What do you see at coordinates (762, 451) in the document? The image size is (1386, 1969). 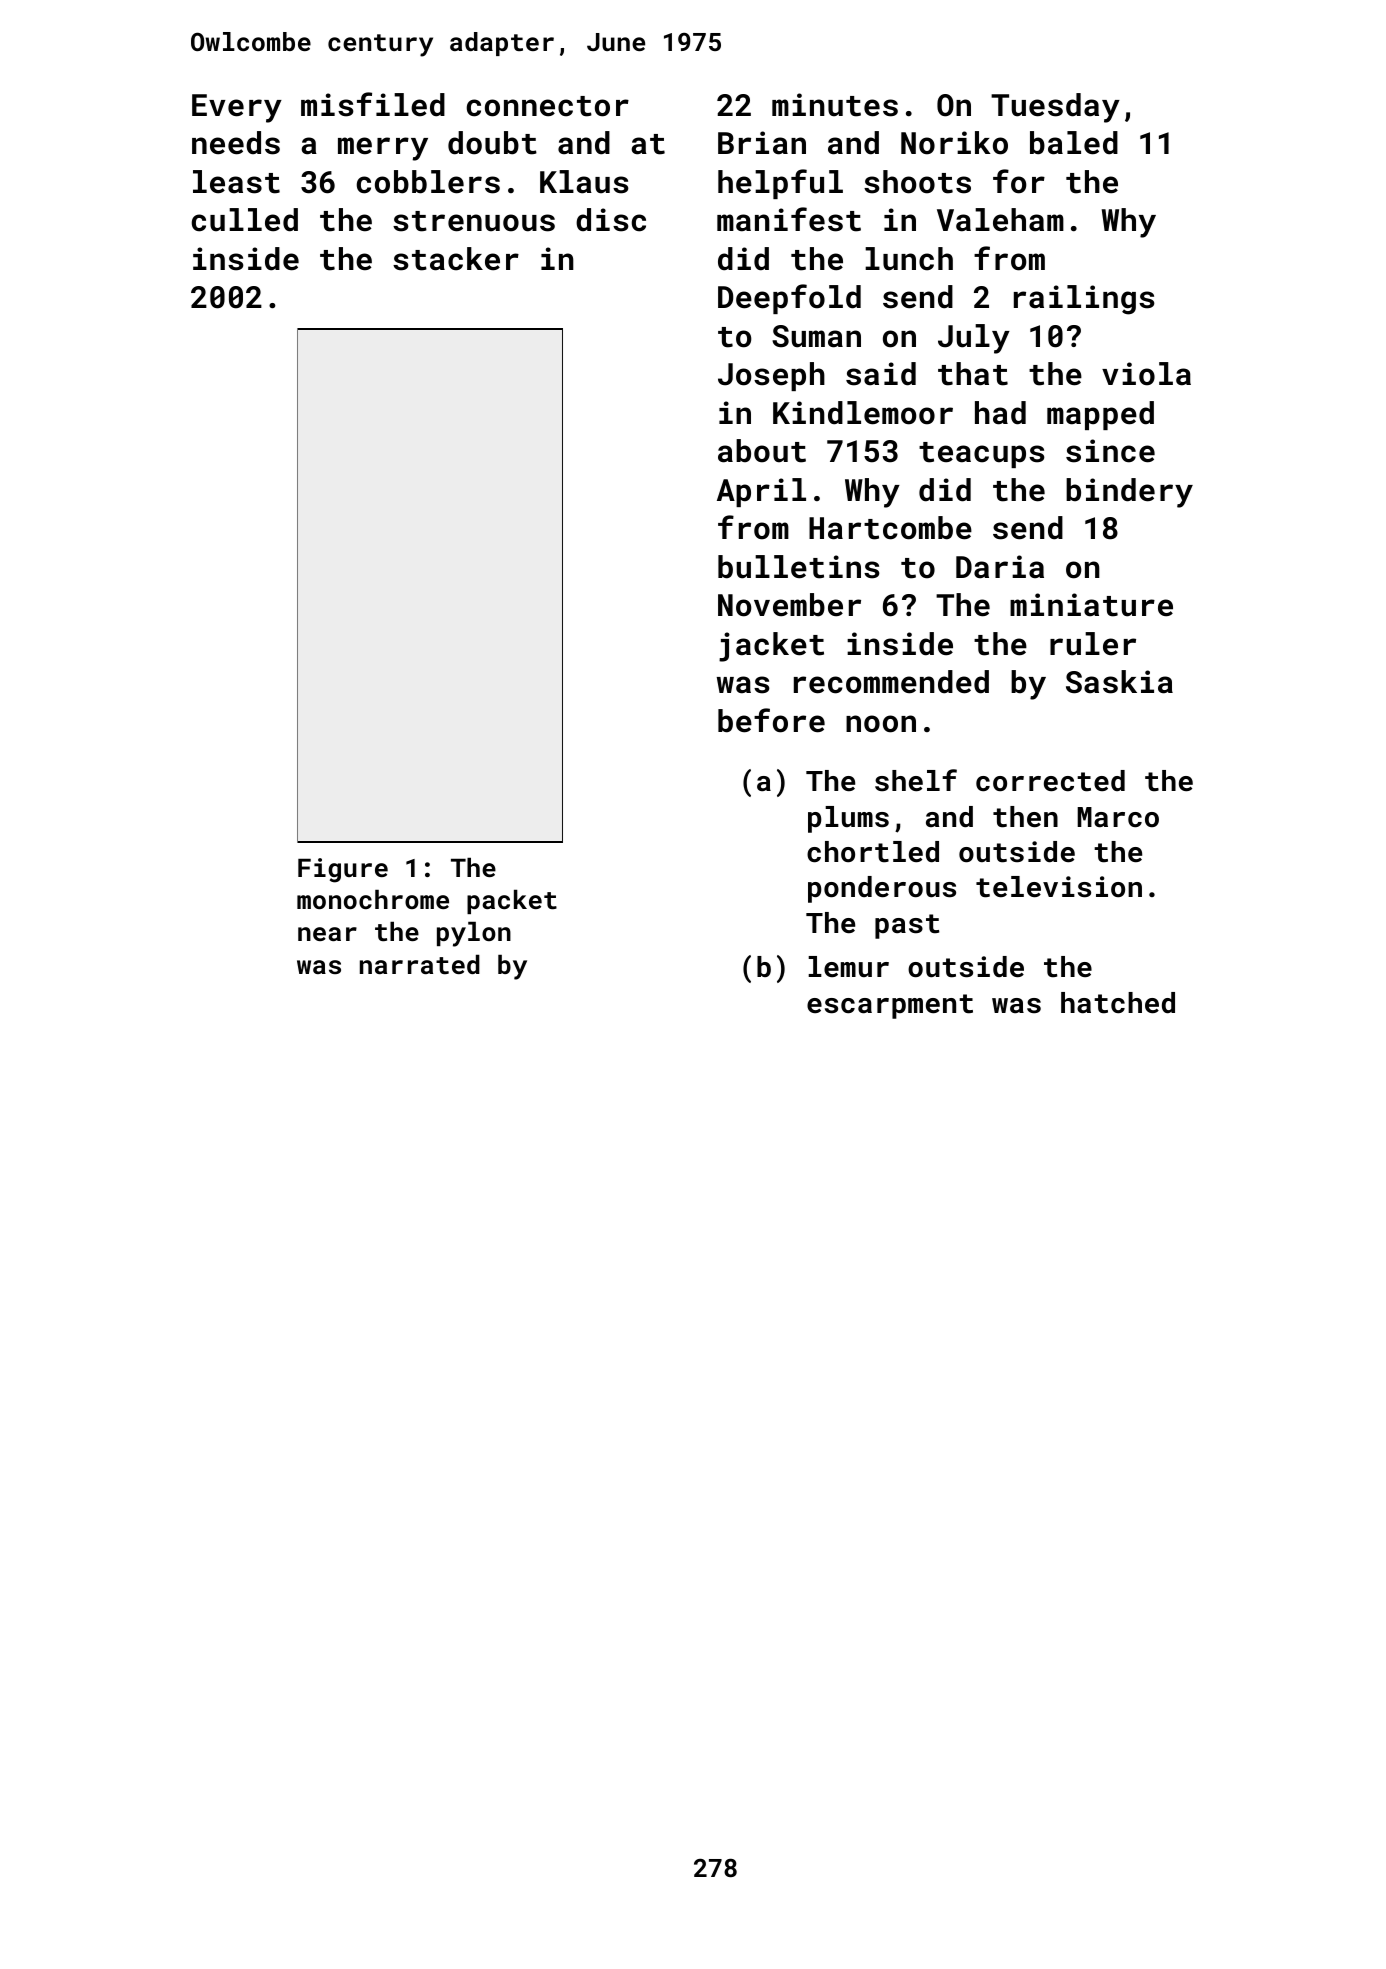 I see `about` at bounding box center [762, 451].
